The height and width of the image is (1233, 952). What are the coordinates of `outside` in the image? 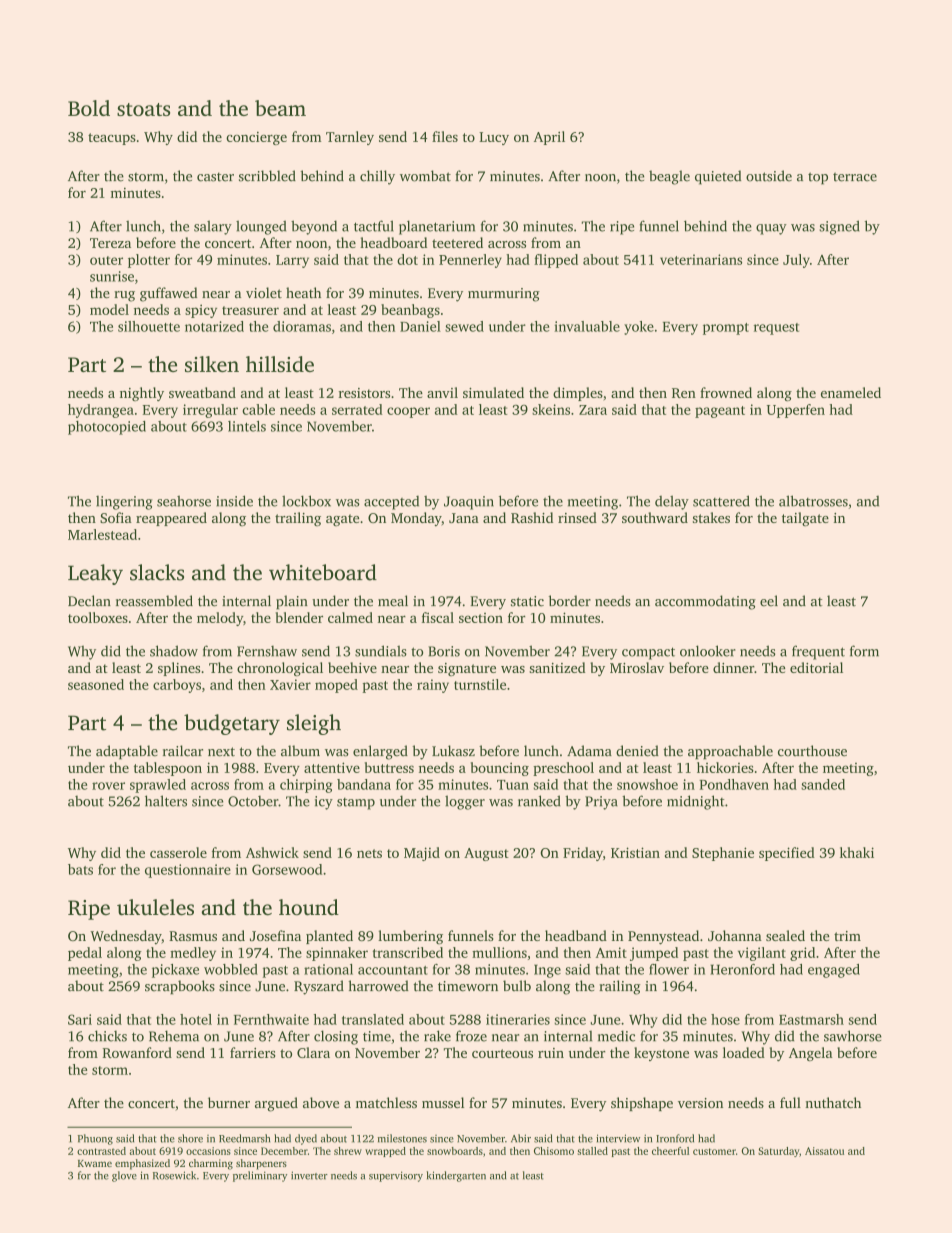 It's located at (769, 176).
